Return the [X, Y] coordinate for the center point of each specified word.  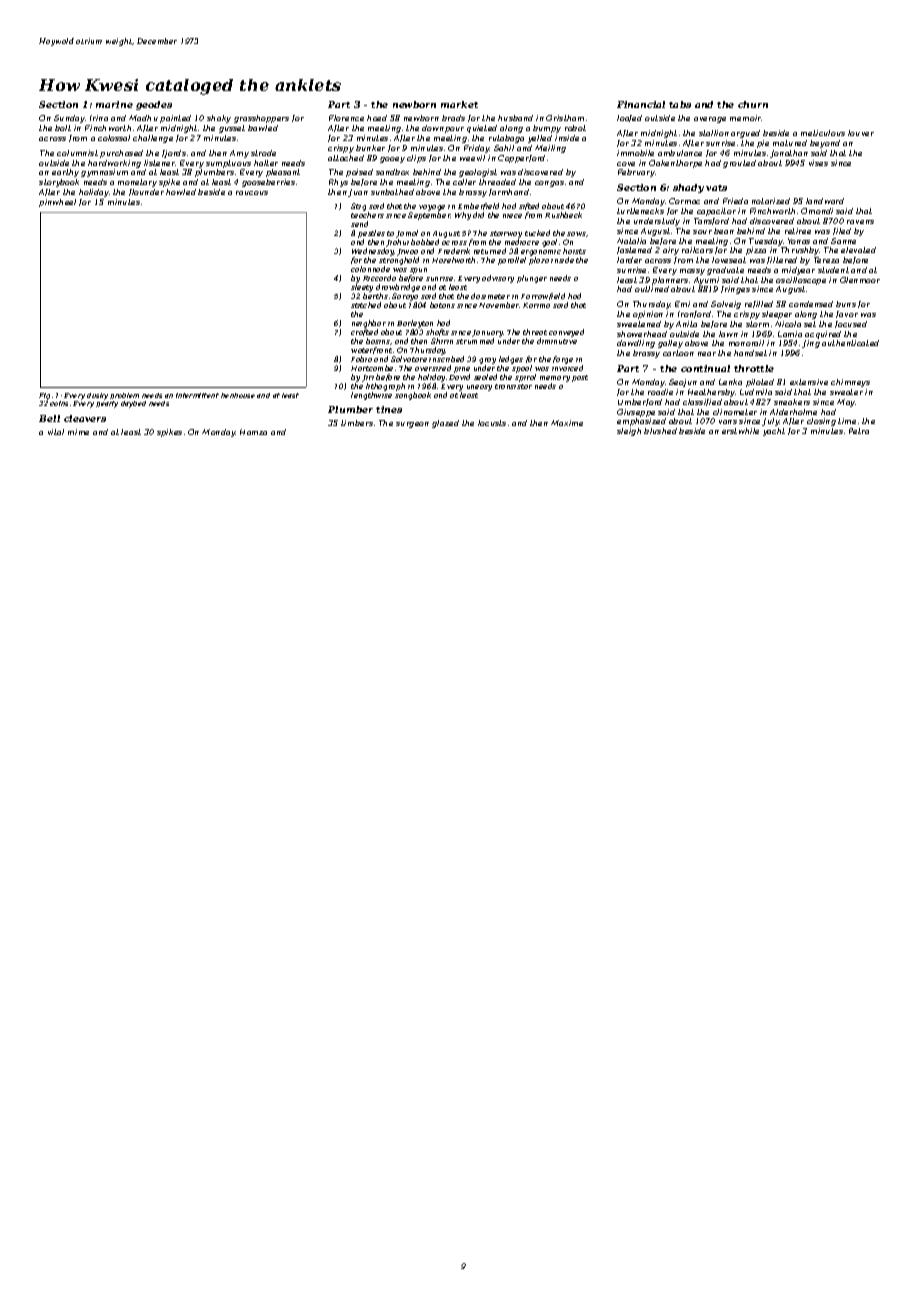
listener [160, 163]
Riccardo [379, 278]
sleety [362, 288]
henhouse [238, 395]
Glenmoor [860, 280]
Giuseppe [636, 413]
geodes [154, 105]
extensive [809, 382]
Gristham [565, 118]
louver [861, 133]
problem [124, 396]
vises [818, 163]
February [636, 173]
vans [728, 422]
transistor [513, 386]
